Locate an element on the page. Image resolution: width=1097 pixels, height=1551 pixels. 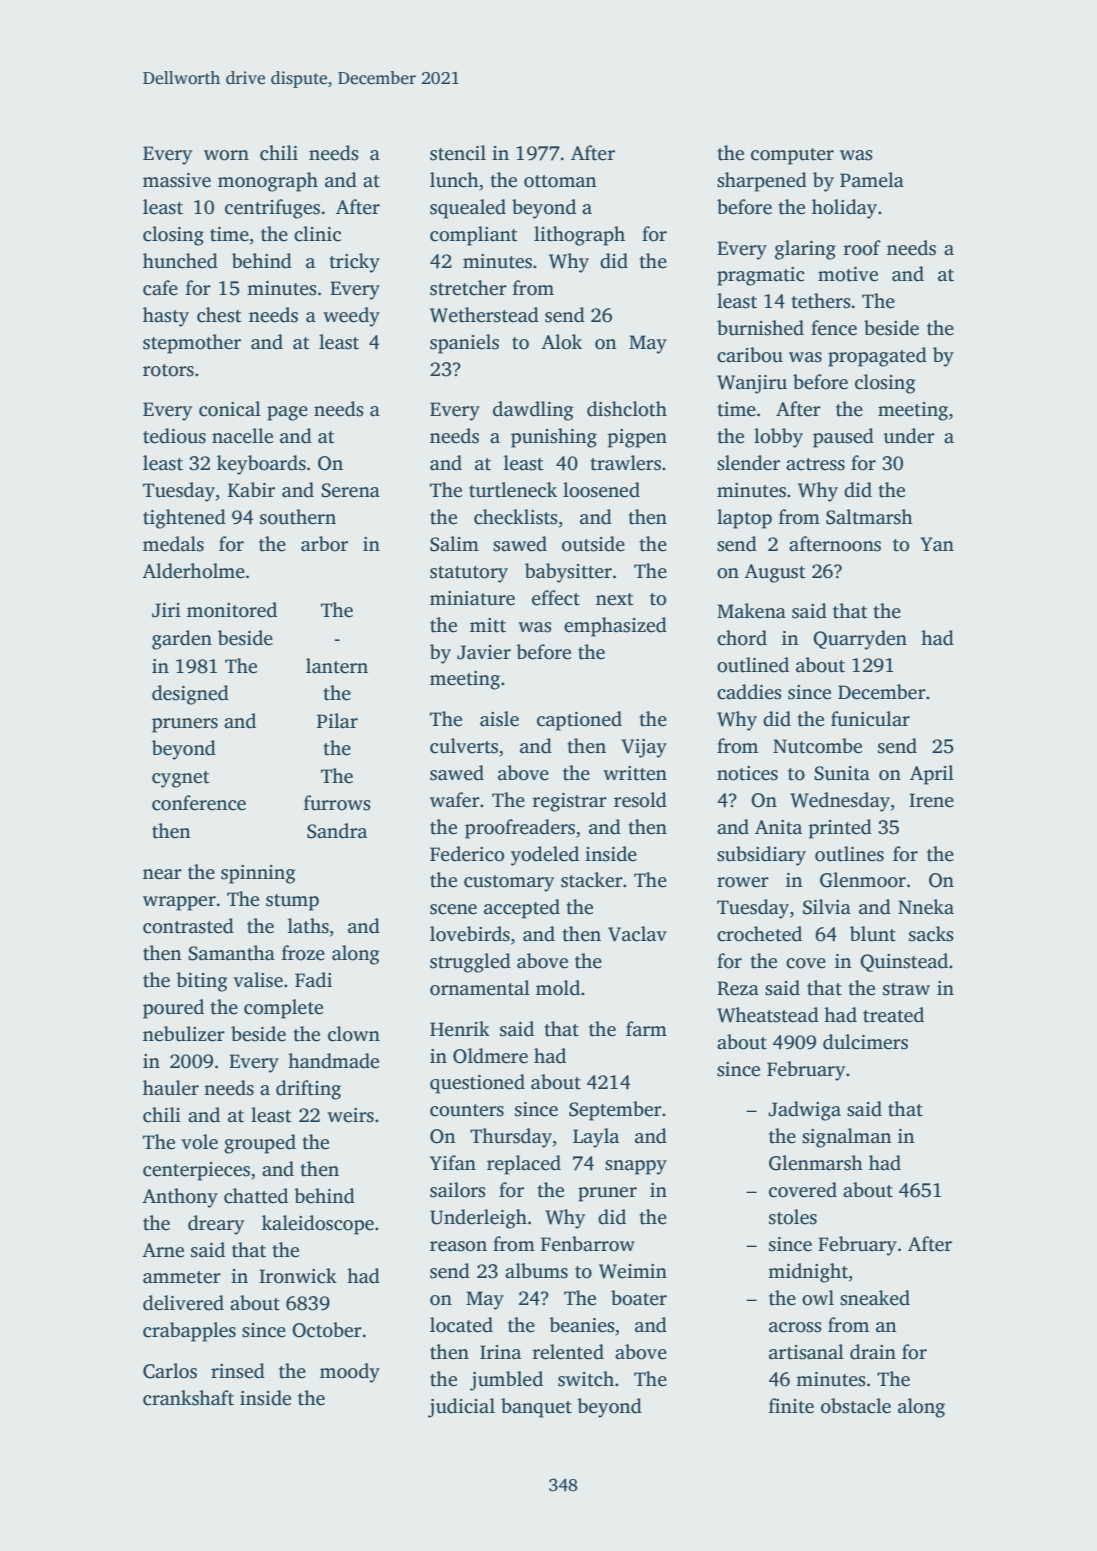
Serena is located at coordinates (350, 490).
